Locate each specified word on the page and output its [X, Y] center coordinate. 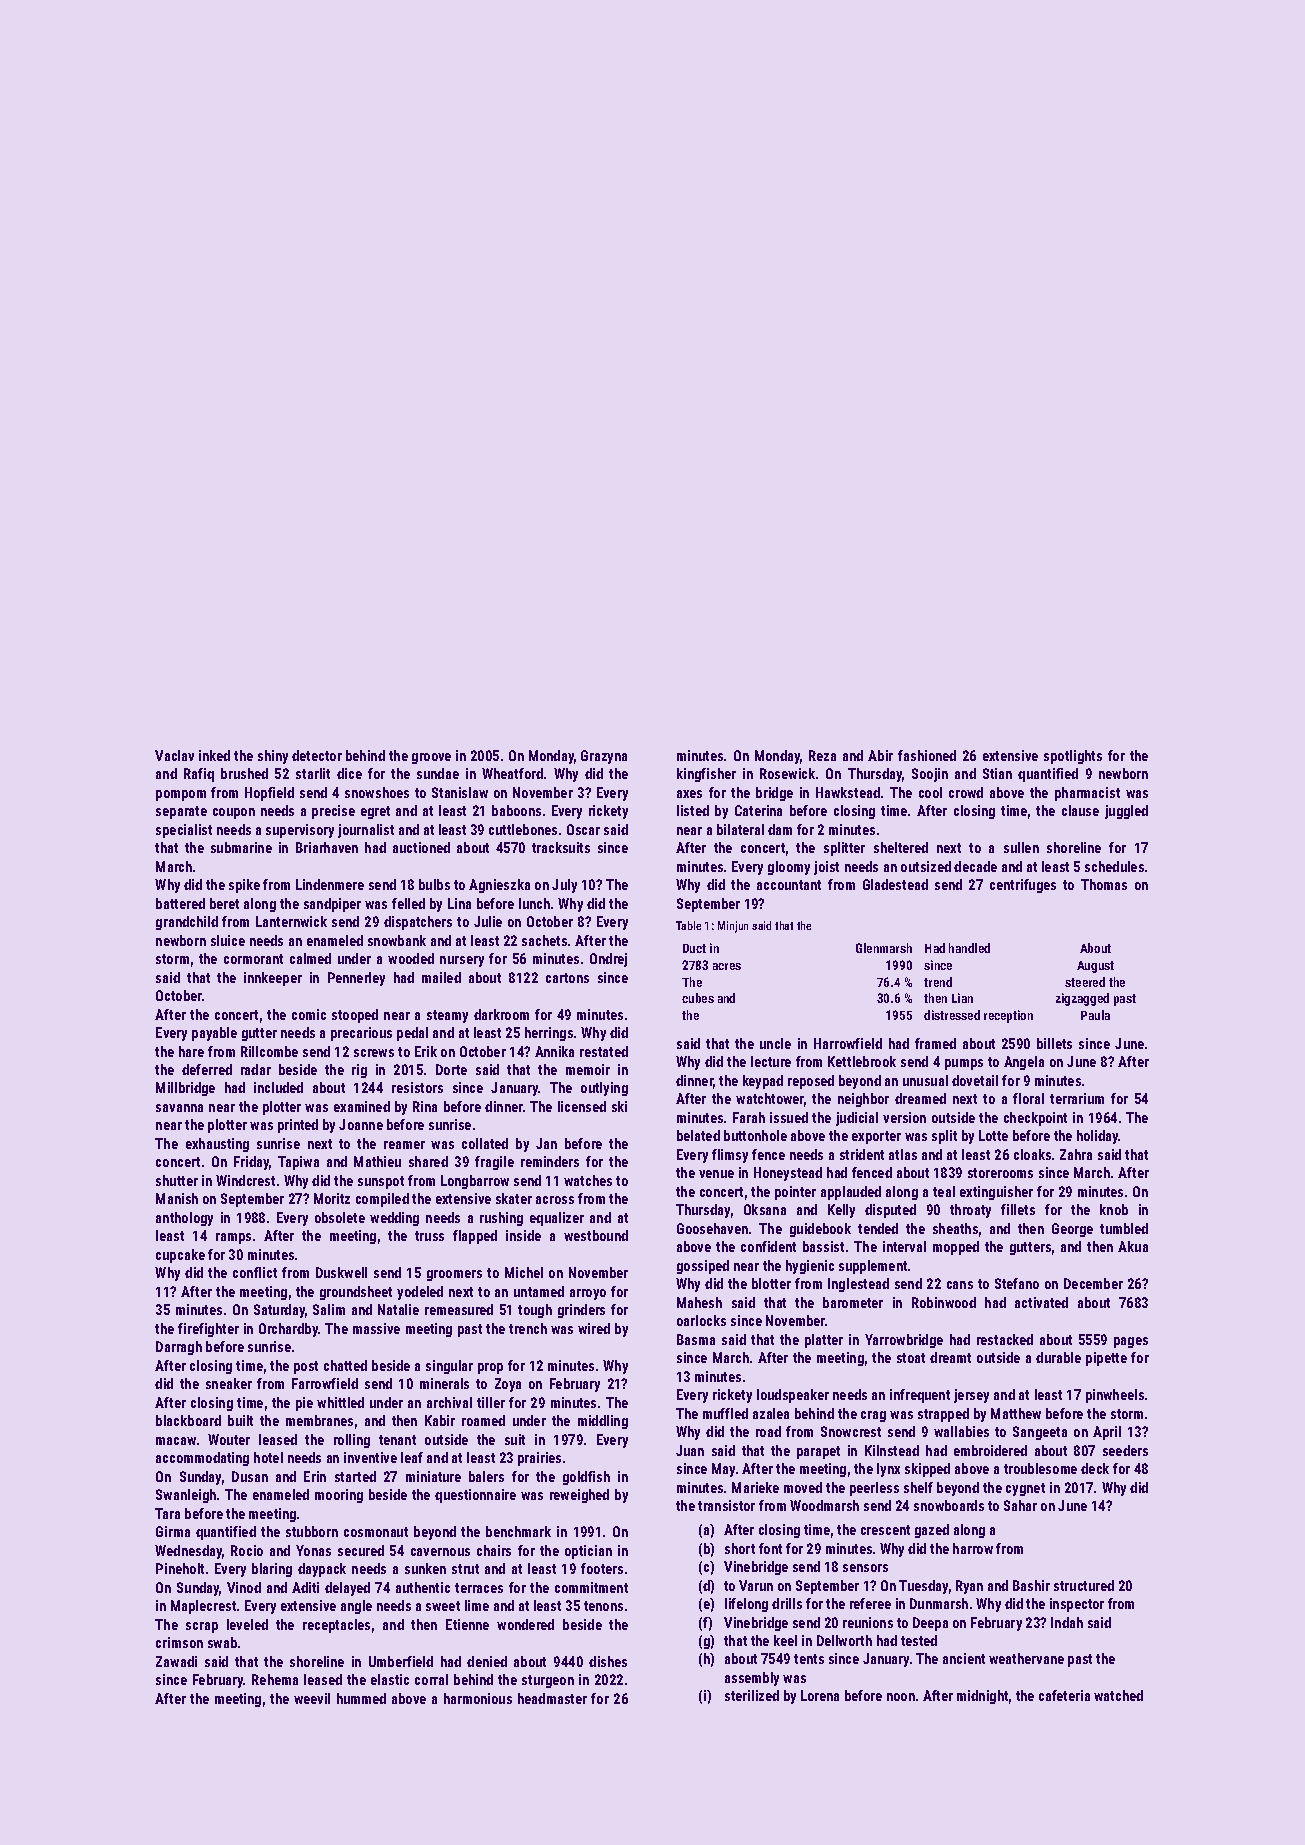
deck [1095, 1468]
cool [930, 792]
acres [727, 966]
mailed [441, 977]
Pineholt [180, 1568]
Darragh [179, 1348]
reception [1008, 1016]
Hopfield [269, 794]
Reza [822, 755]
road [768, 1431]
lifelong [746, 1605]
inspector [1077, 1605]
